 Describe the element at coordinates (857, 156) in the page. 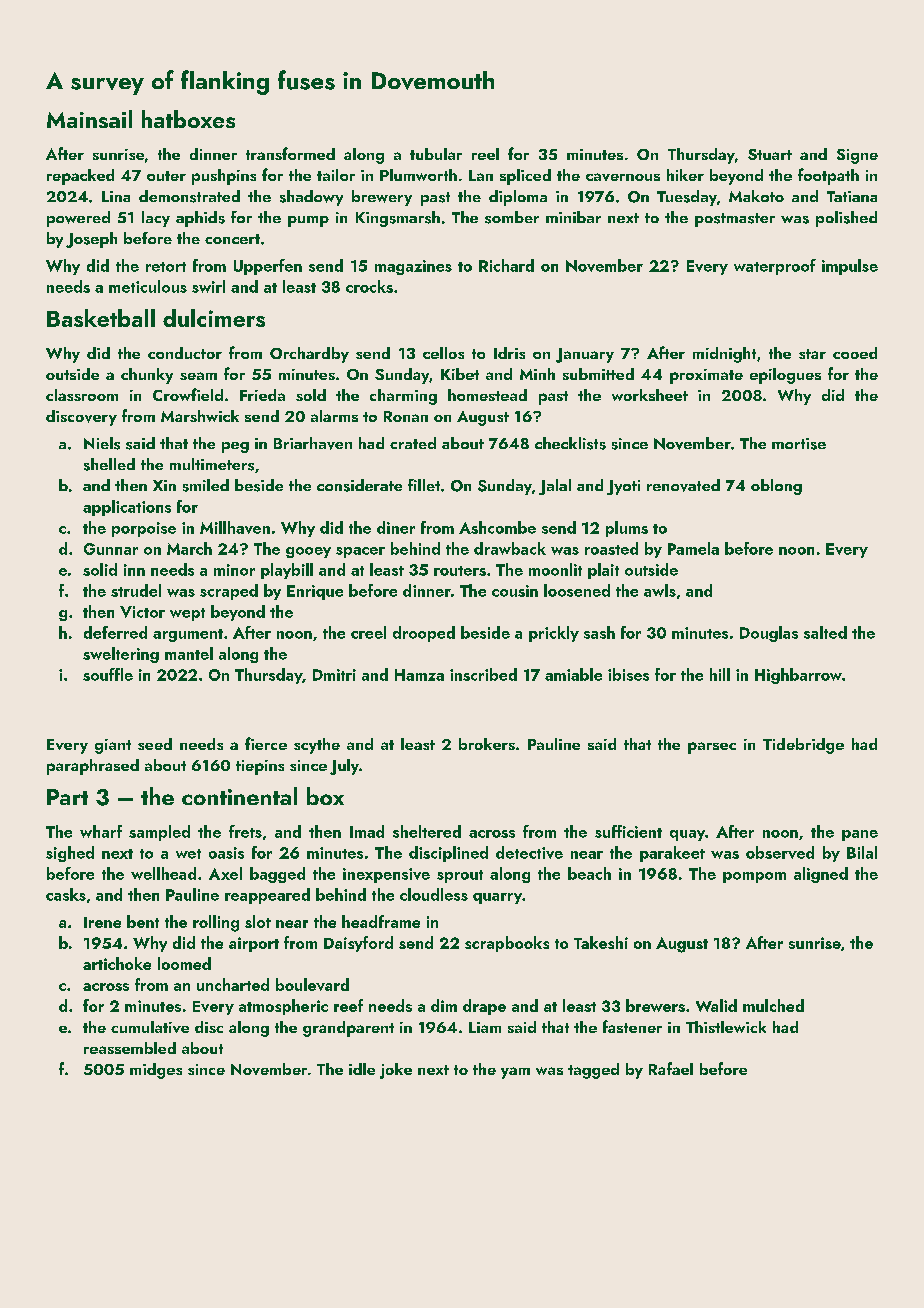

I see `Signe` at that location.
